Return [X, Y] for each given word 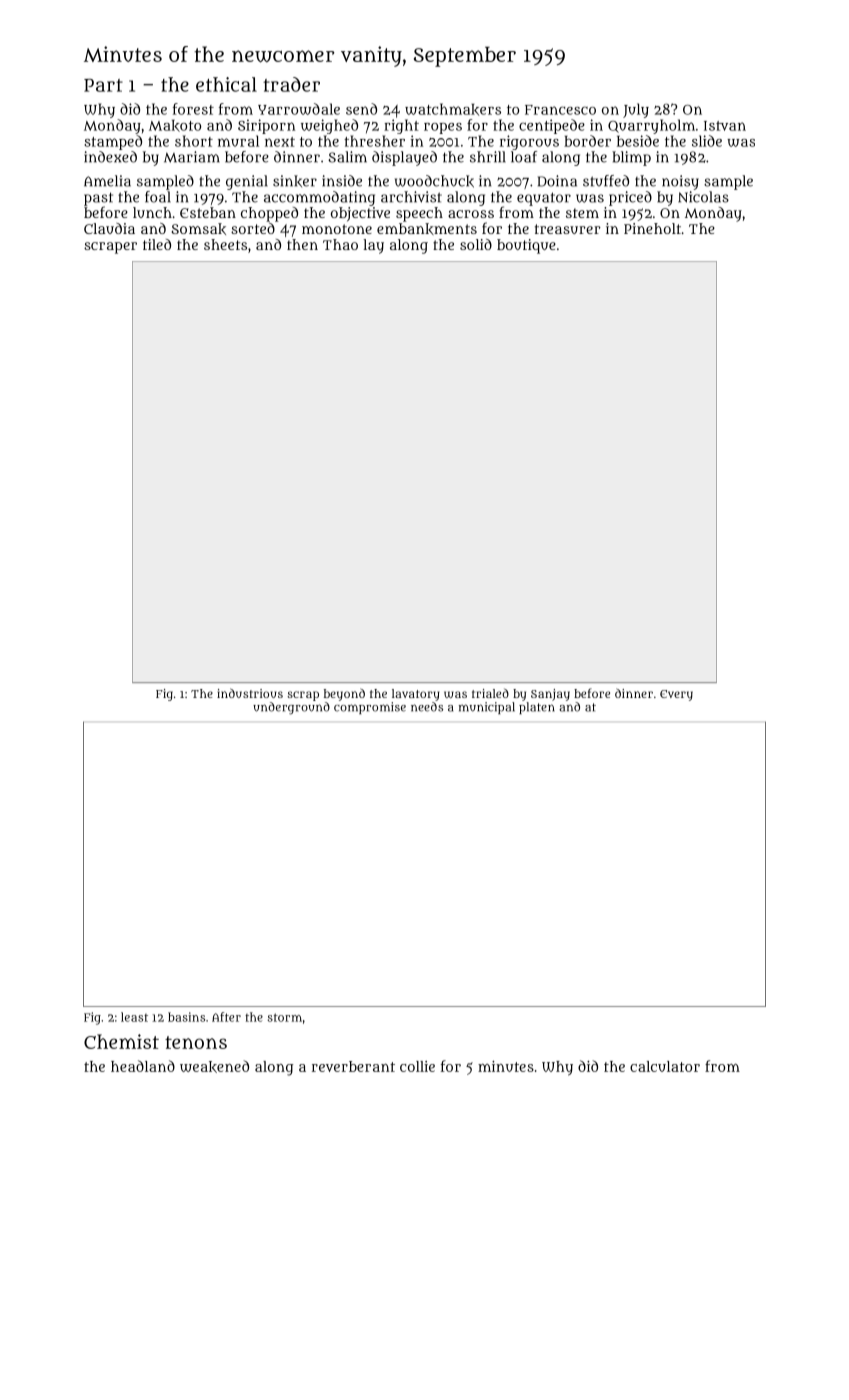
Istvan [725, 126]
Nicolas [703, 197]
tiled [157, 244]
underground [291, 708]
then [302, 244]
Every [676, 695]
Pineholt [652, 228]
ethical [226, 84]
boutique [526, 246]
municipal [487, 708]
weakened [214, 1066]
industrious [250, 693]
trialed [490, 693]
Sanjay [550, 695]
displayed [404, 158]
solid [476, 244]
